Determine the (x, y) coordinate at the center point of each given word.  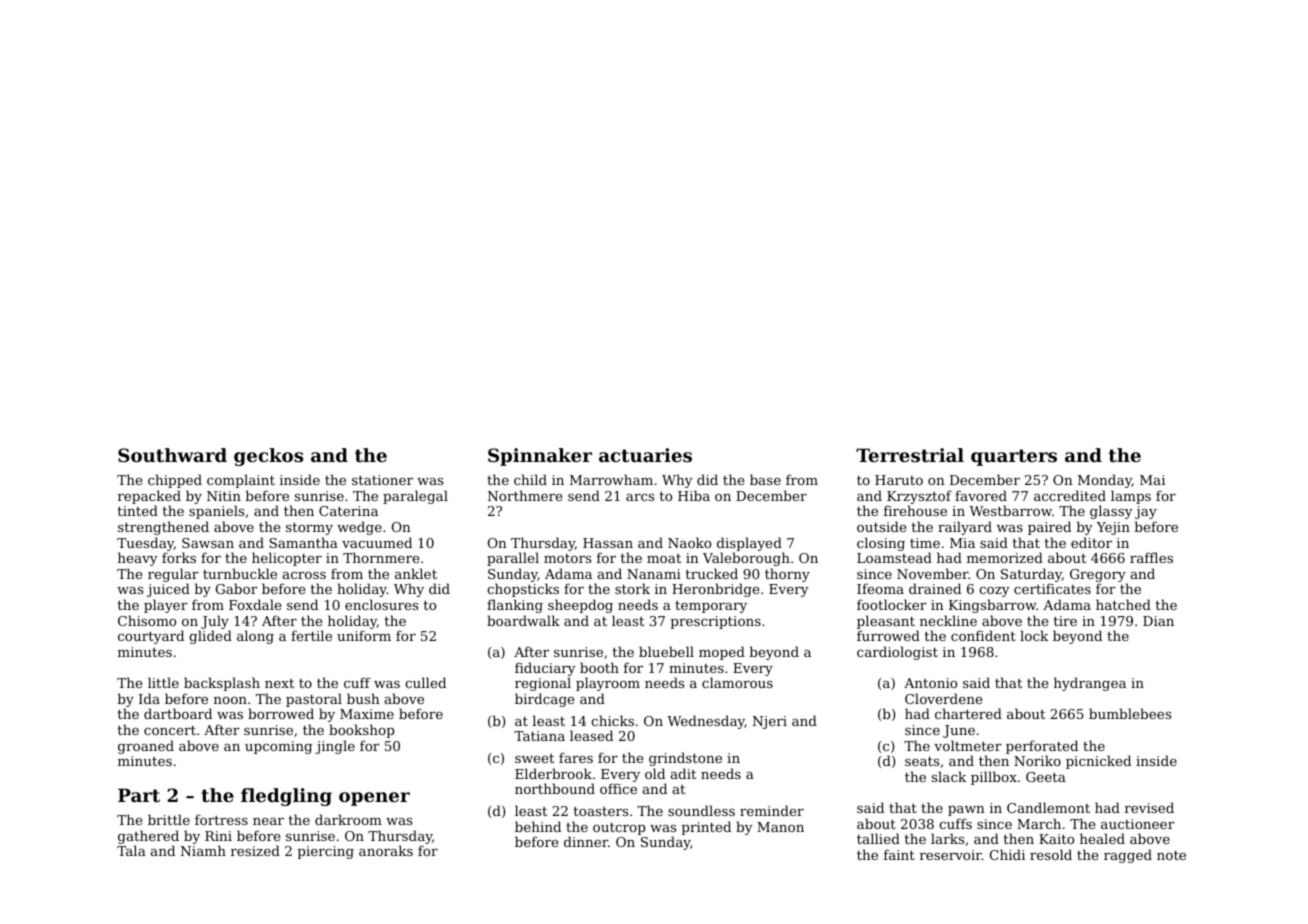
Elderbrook (553, 773)
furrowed (888, 635)
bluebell (666, 651)
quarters (1014, 457)
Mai (1152, 480)
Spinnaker (540, 457)
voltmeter (968, 745)
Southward (172, 455)
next (279, 683)
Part (139, 795)
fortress (221, 819)
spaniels (216, 512)
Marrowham (611, 479)
